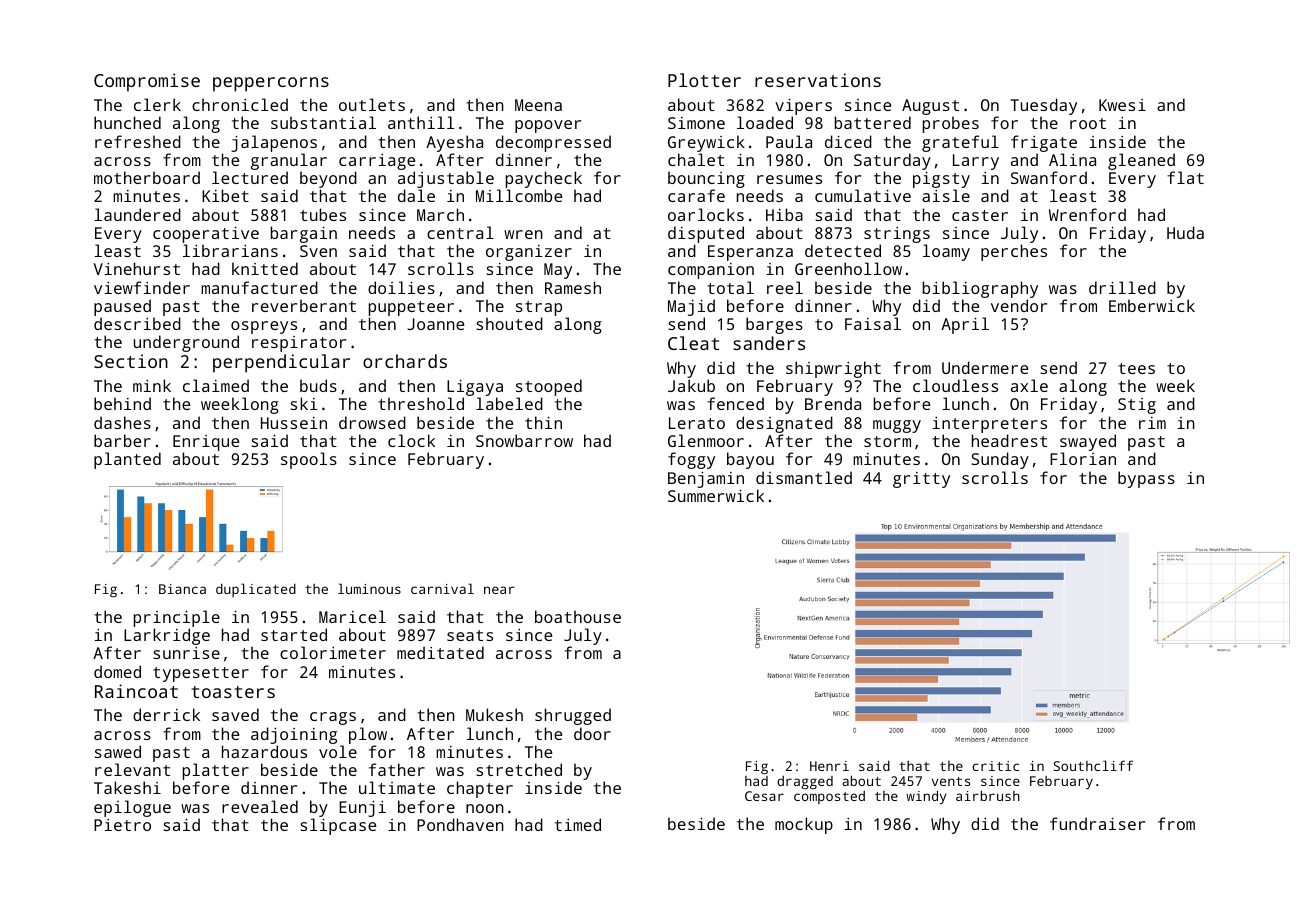 Image resolution: width=1308 pixels, height=924 pixels. Describe the element at coordinates (538, 105) in the screenshot. I see `Meena` at that location.
